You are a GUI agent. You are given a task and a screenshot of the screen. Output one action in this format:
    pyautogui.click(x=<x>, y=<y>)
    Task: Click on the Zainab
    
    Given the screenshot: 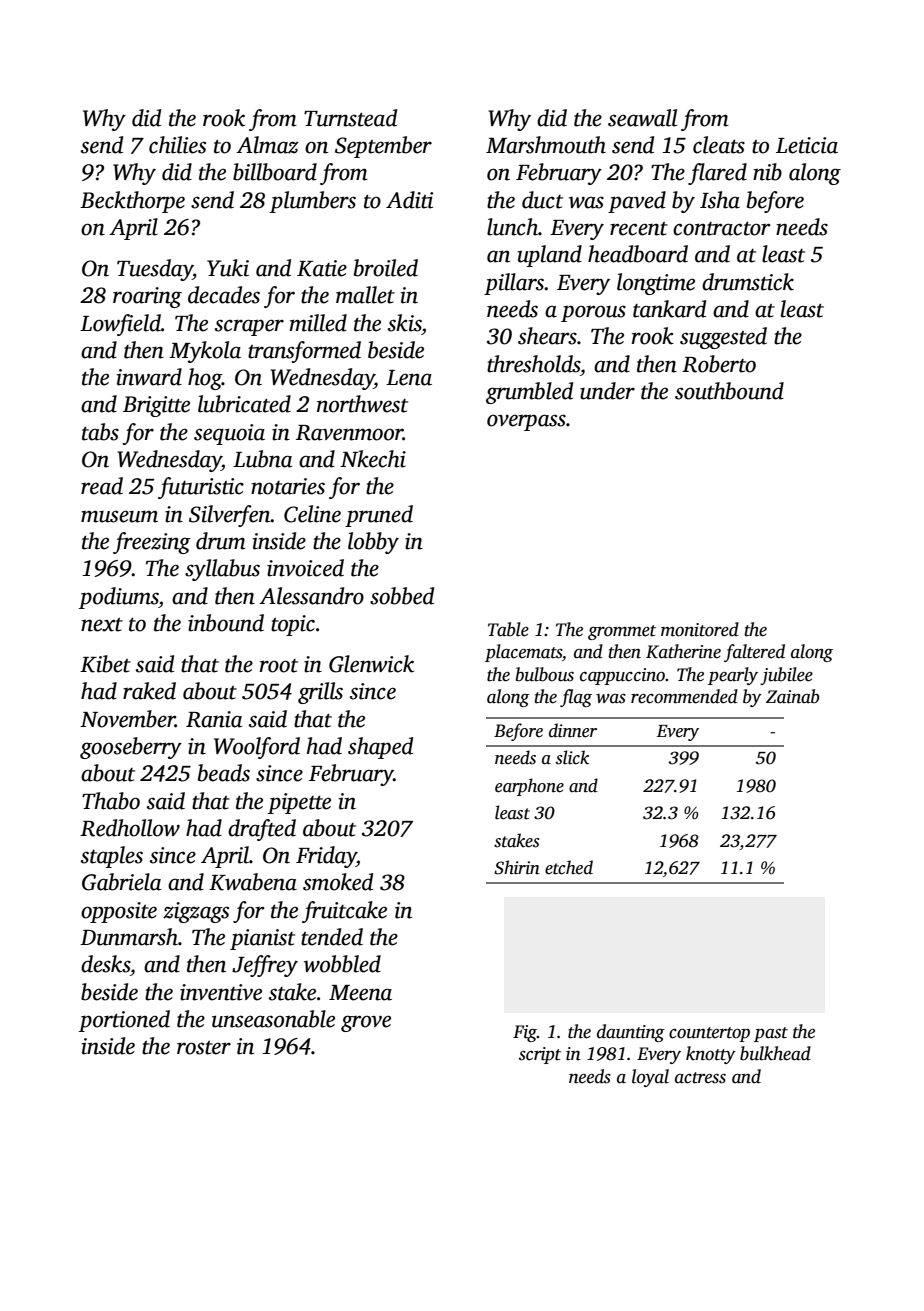 What is the action you would take?
    pyautogui.click(x=793, y=696)
